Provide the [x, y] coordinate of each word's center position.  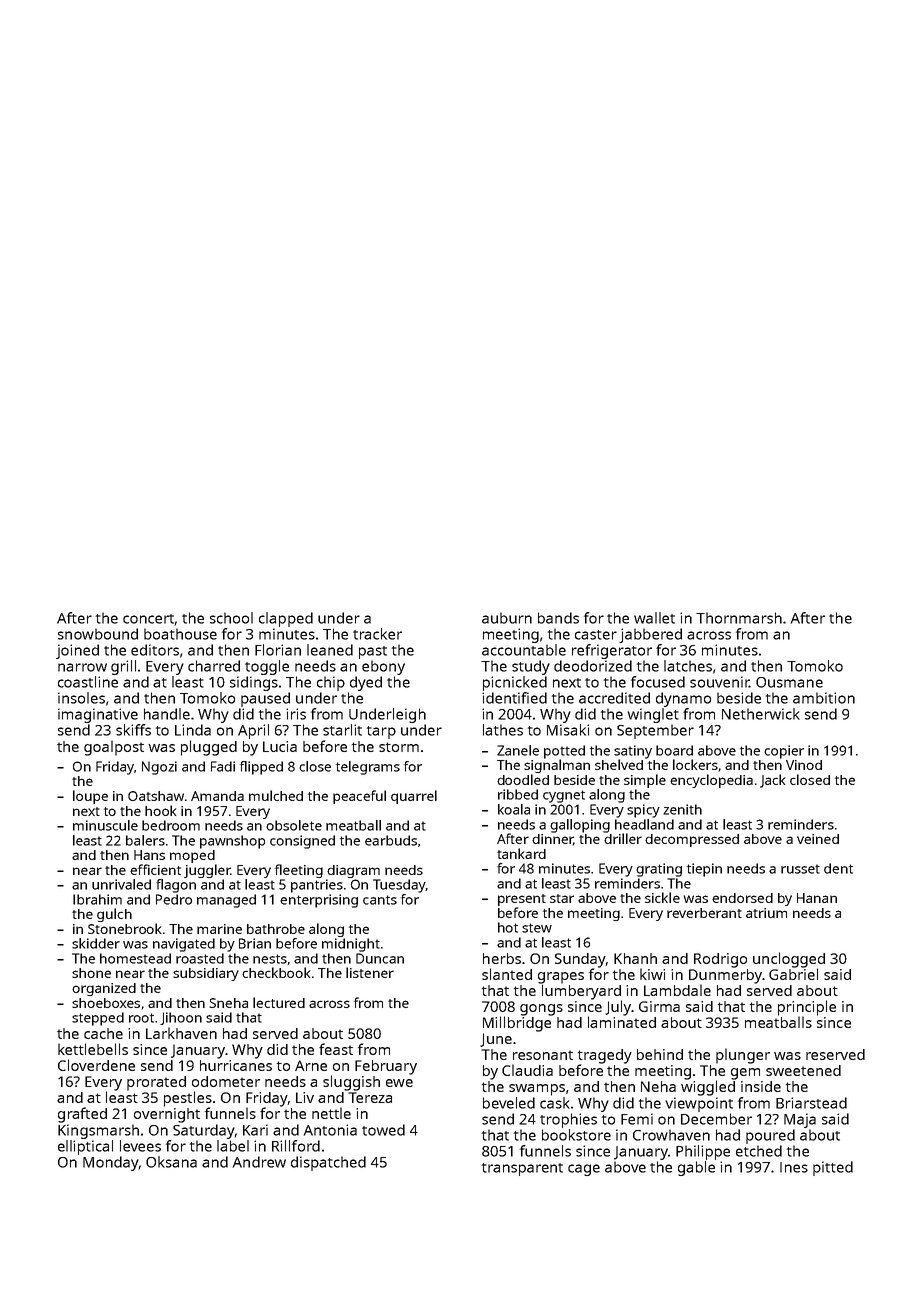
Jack [772, 781]
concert [149, 620]
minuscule [105, 825]
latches [688, 666]
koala [514, 809]
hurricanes [236, 1065]
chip [331, 683]
